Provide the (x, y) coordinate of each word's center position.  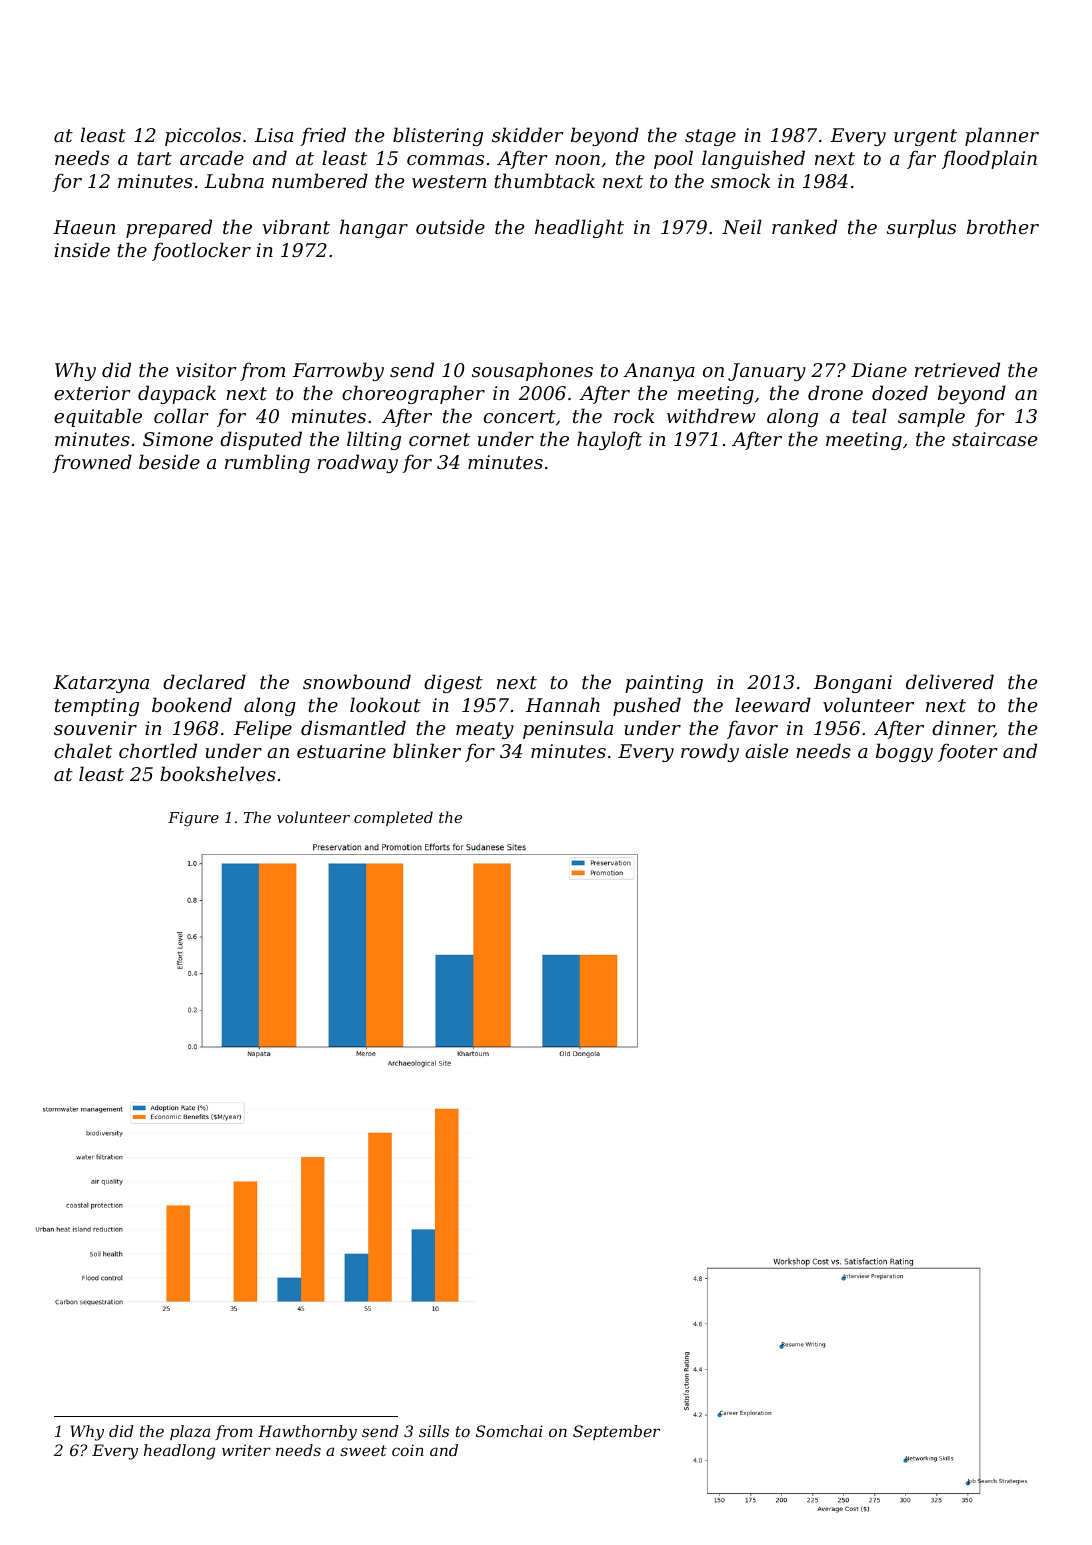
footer (968, 752)
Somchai (509, 1431)
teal (869, 415)
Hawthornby (307, 1433)
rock (634, 415)
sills (434, 1431)
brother (1003, 226)
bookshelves (218, 773)
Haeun (84, 227)
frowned (92, 463)
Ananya (659, 372)
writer (246, 1450)
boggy (904, 752)
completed (393, 818)
